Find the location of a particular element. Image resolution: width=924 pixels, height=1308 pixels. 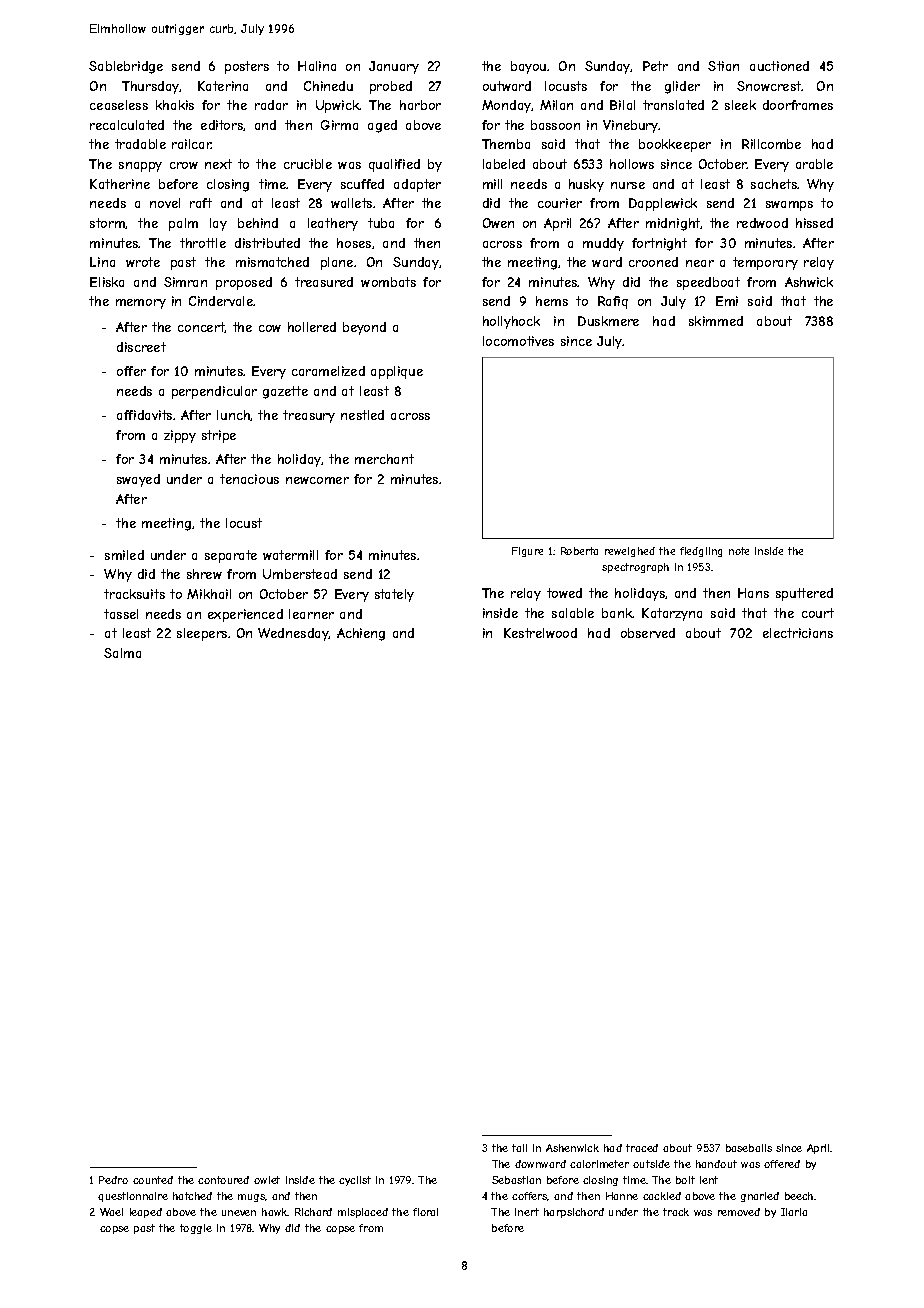

raft is located at coordinates (201, 203).
